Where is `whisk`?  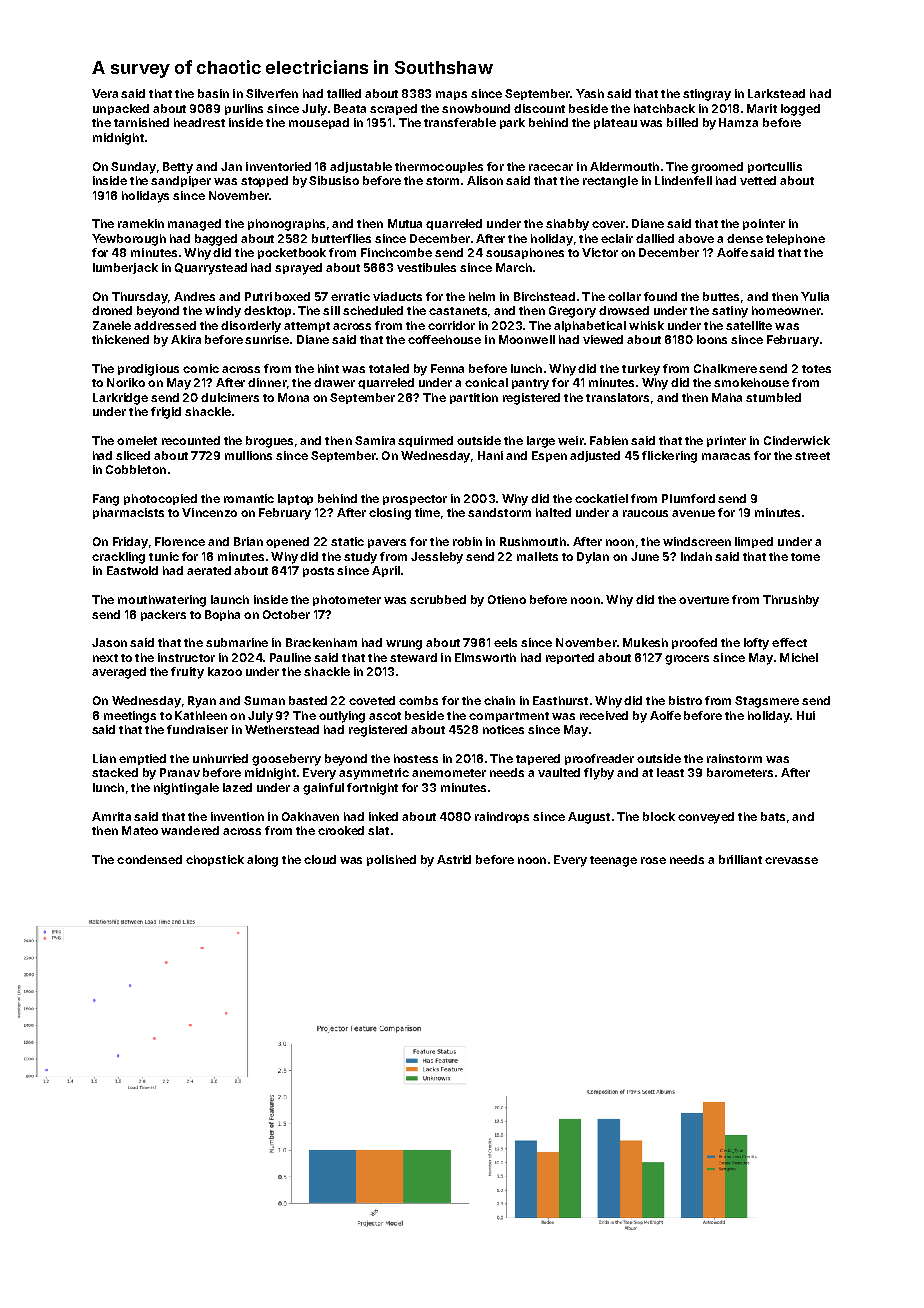 whisk is located at coordinates (646, 325).
